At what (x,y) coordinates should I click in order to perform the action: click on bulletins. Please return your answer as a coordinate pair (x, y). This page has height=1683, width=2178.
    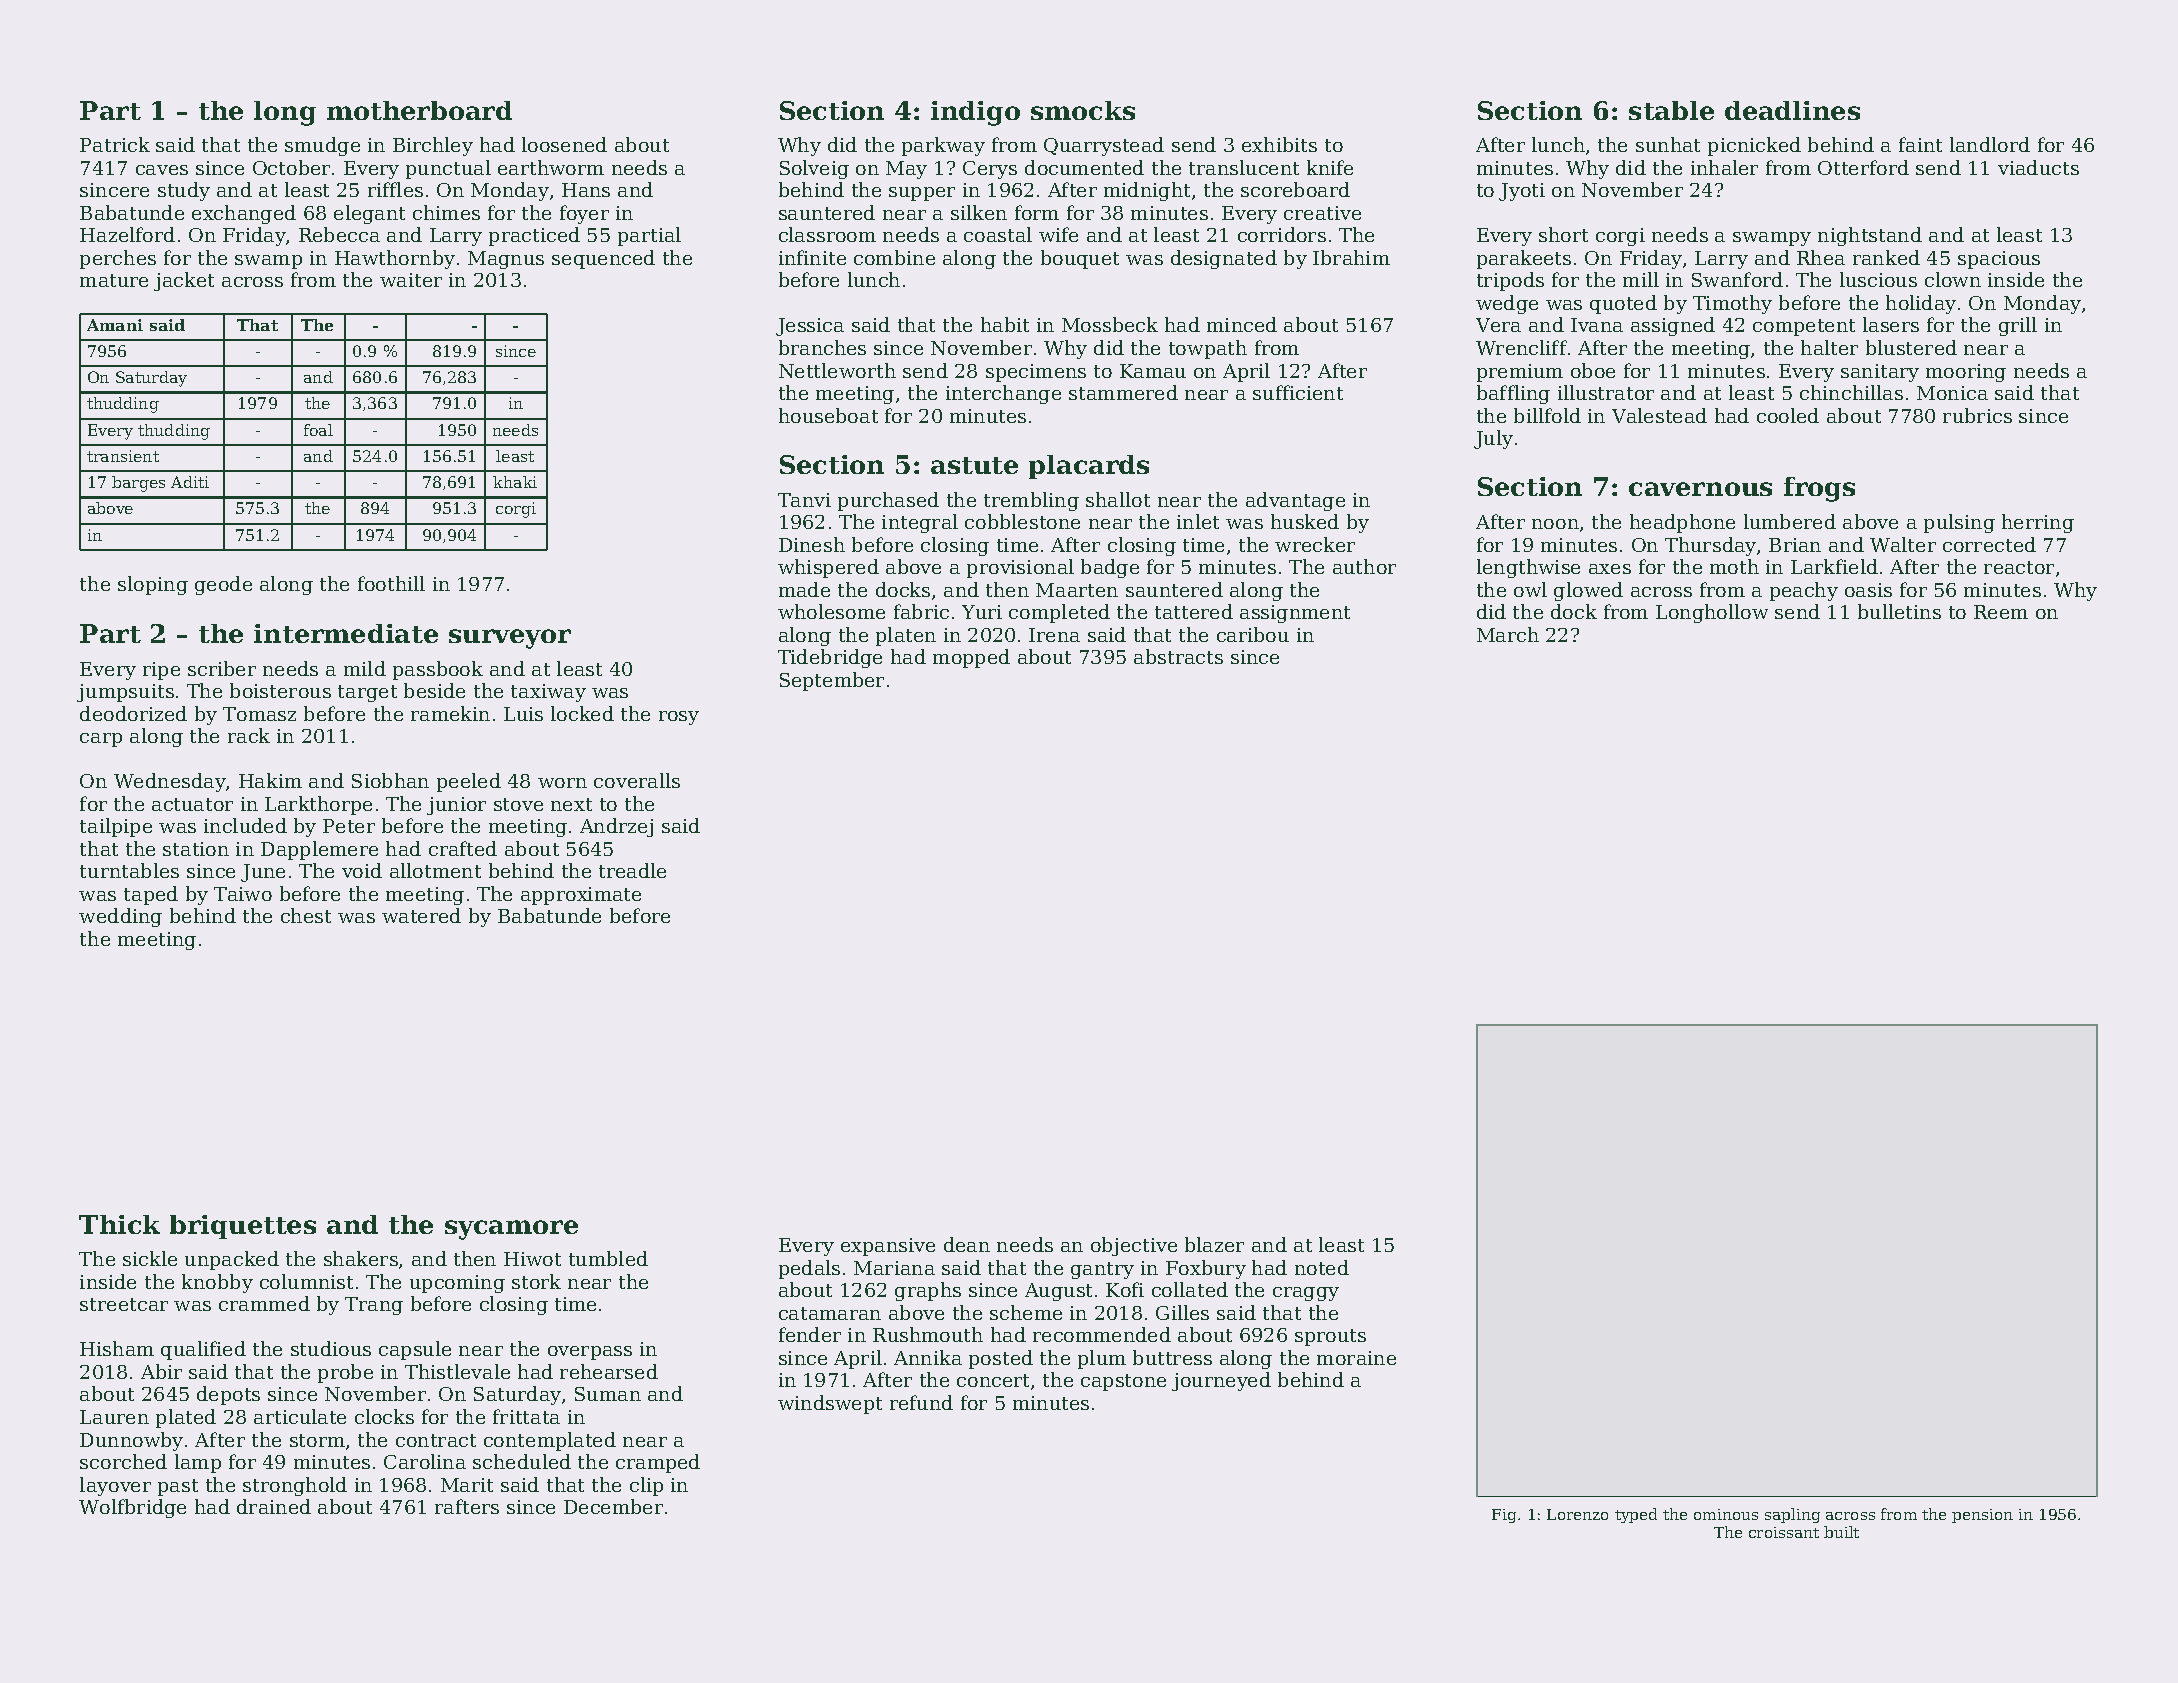
    Looking at the image, I should click on (1899, 611).
